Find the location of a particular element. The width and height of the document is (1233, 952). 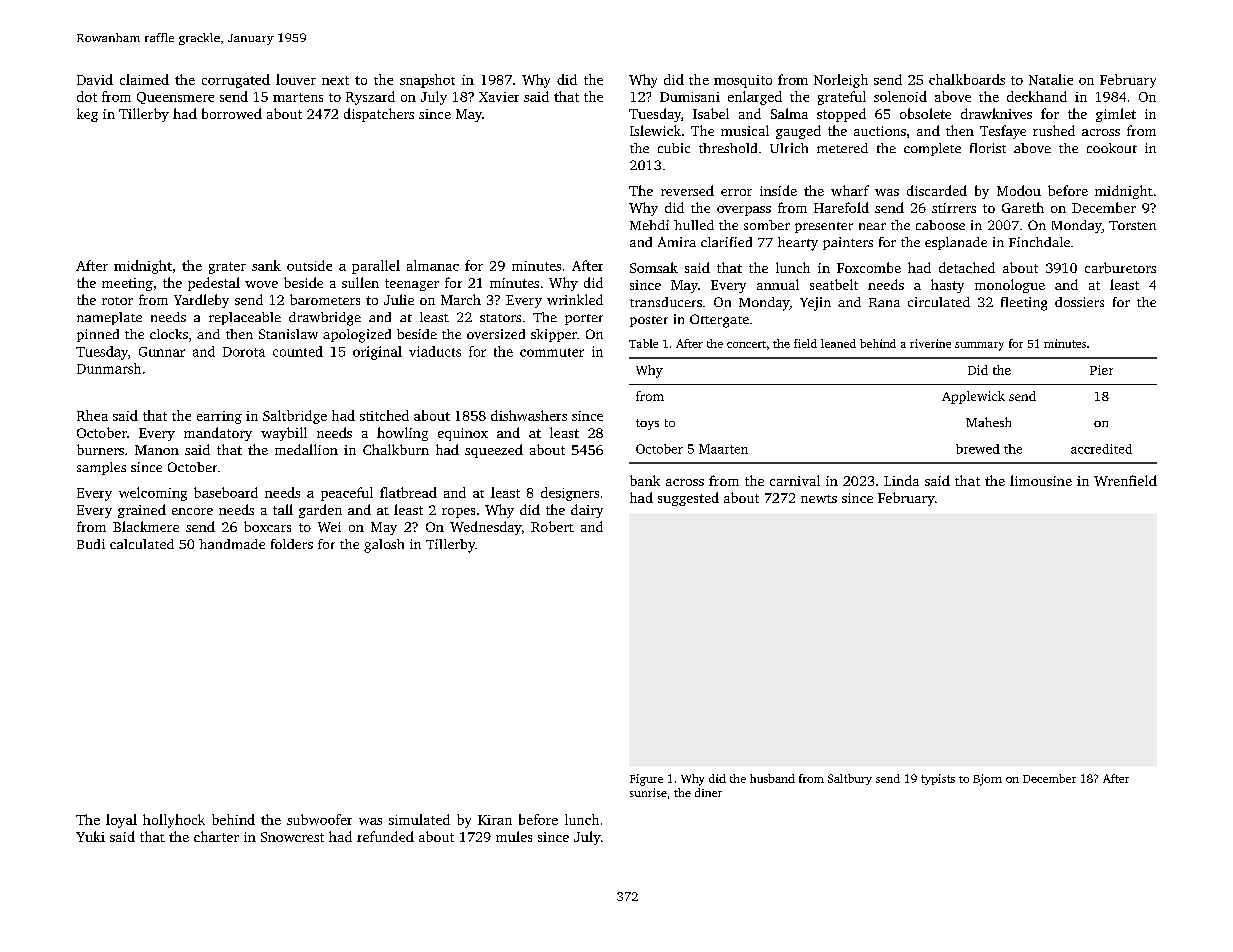

gimlet is located at coordinates (1116, 115).
